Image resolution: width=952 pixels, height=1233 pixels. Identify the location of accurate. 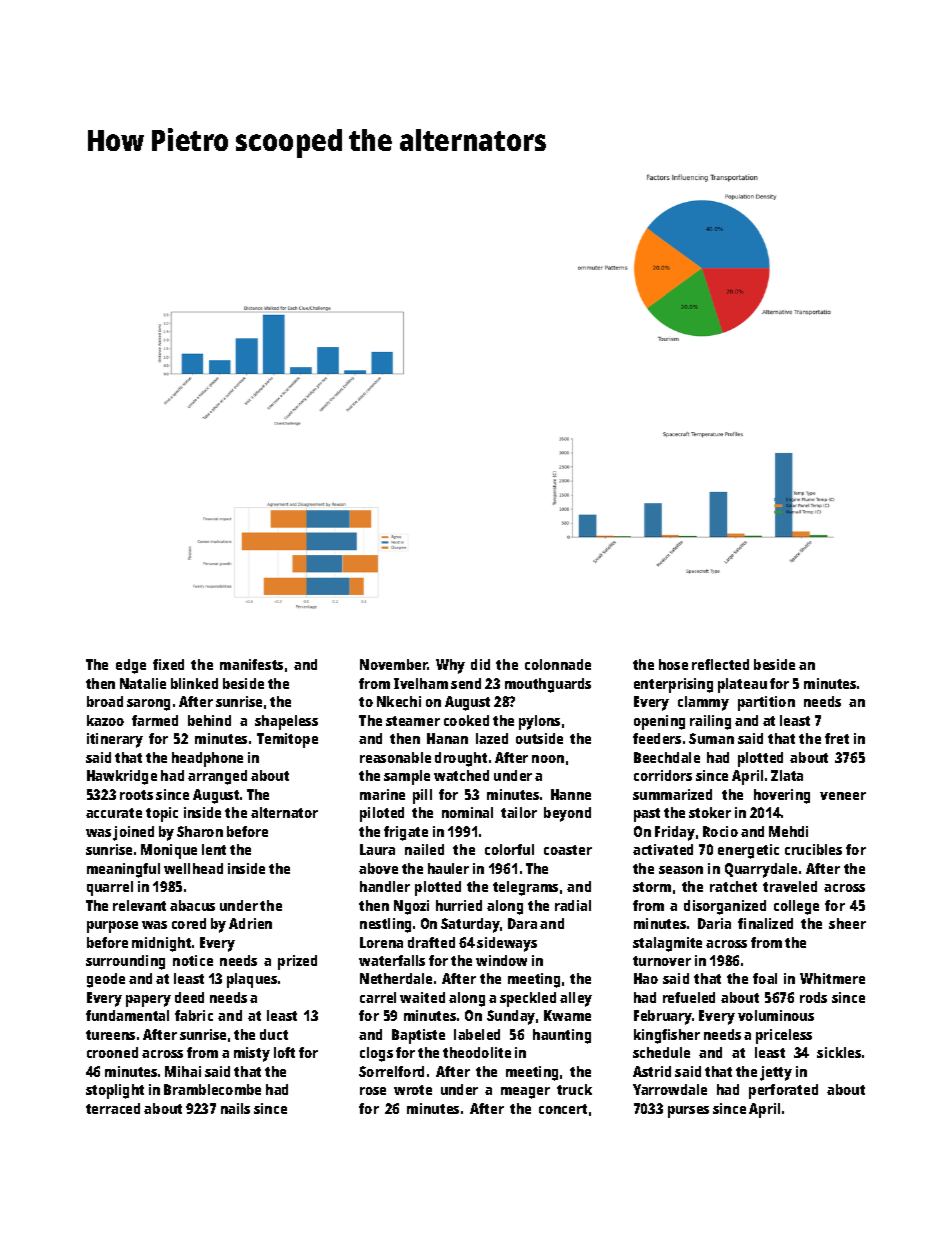
(114, 813).
